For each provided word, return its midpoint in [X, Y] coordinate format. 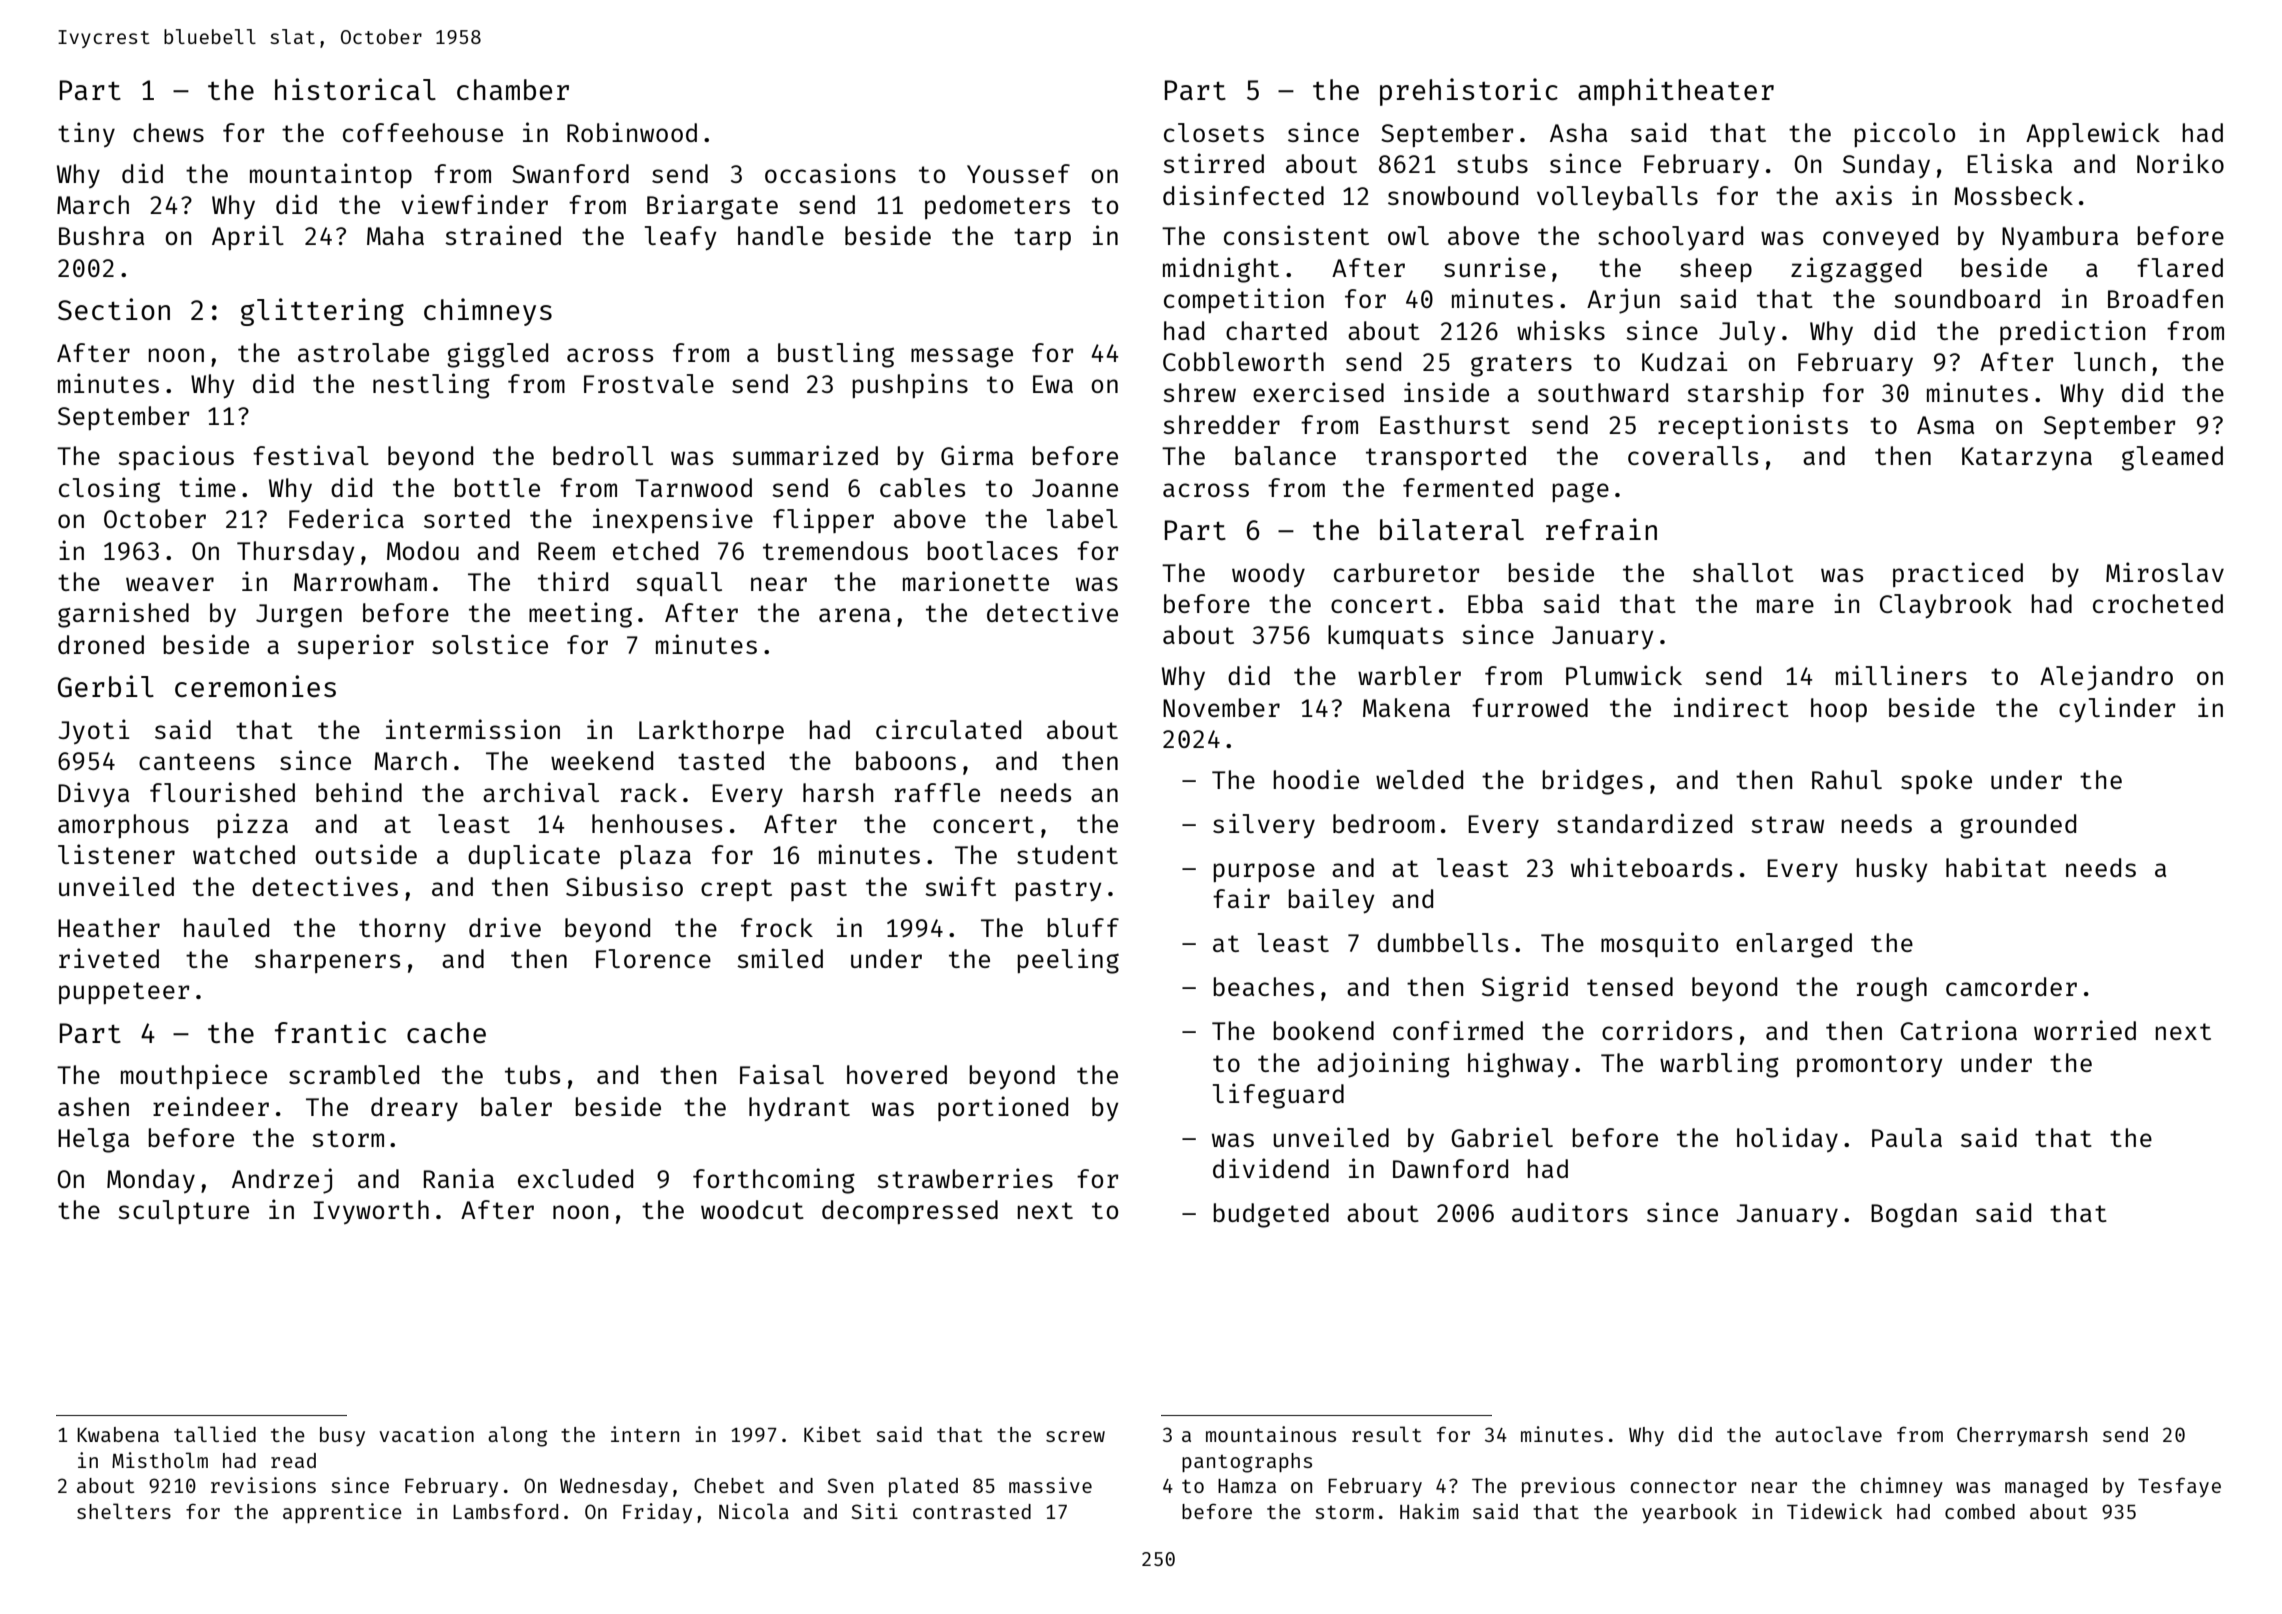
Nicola [754, 1511]
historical [355, 89]
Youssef [1018, 173]
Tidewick [1834, 1511]
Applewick [2093, 134]
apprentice [342, 1513]
